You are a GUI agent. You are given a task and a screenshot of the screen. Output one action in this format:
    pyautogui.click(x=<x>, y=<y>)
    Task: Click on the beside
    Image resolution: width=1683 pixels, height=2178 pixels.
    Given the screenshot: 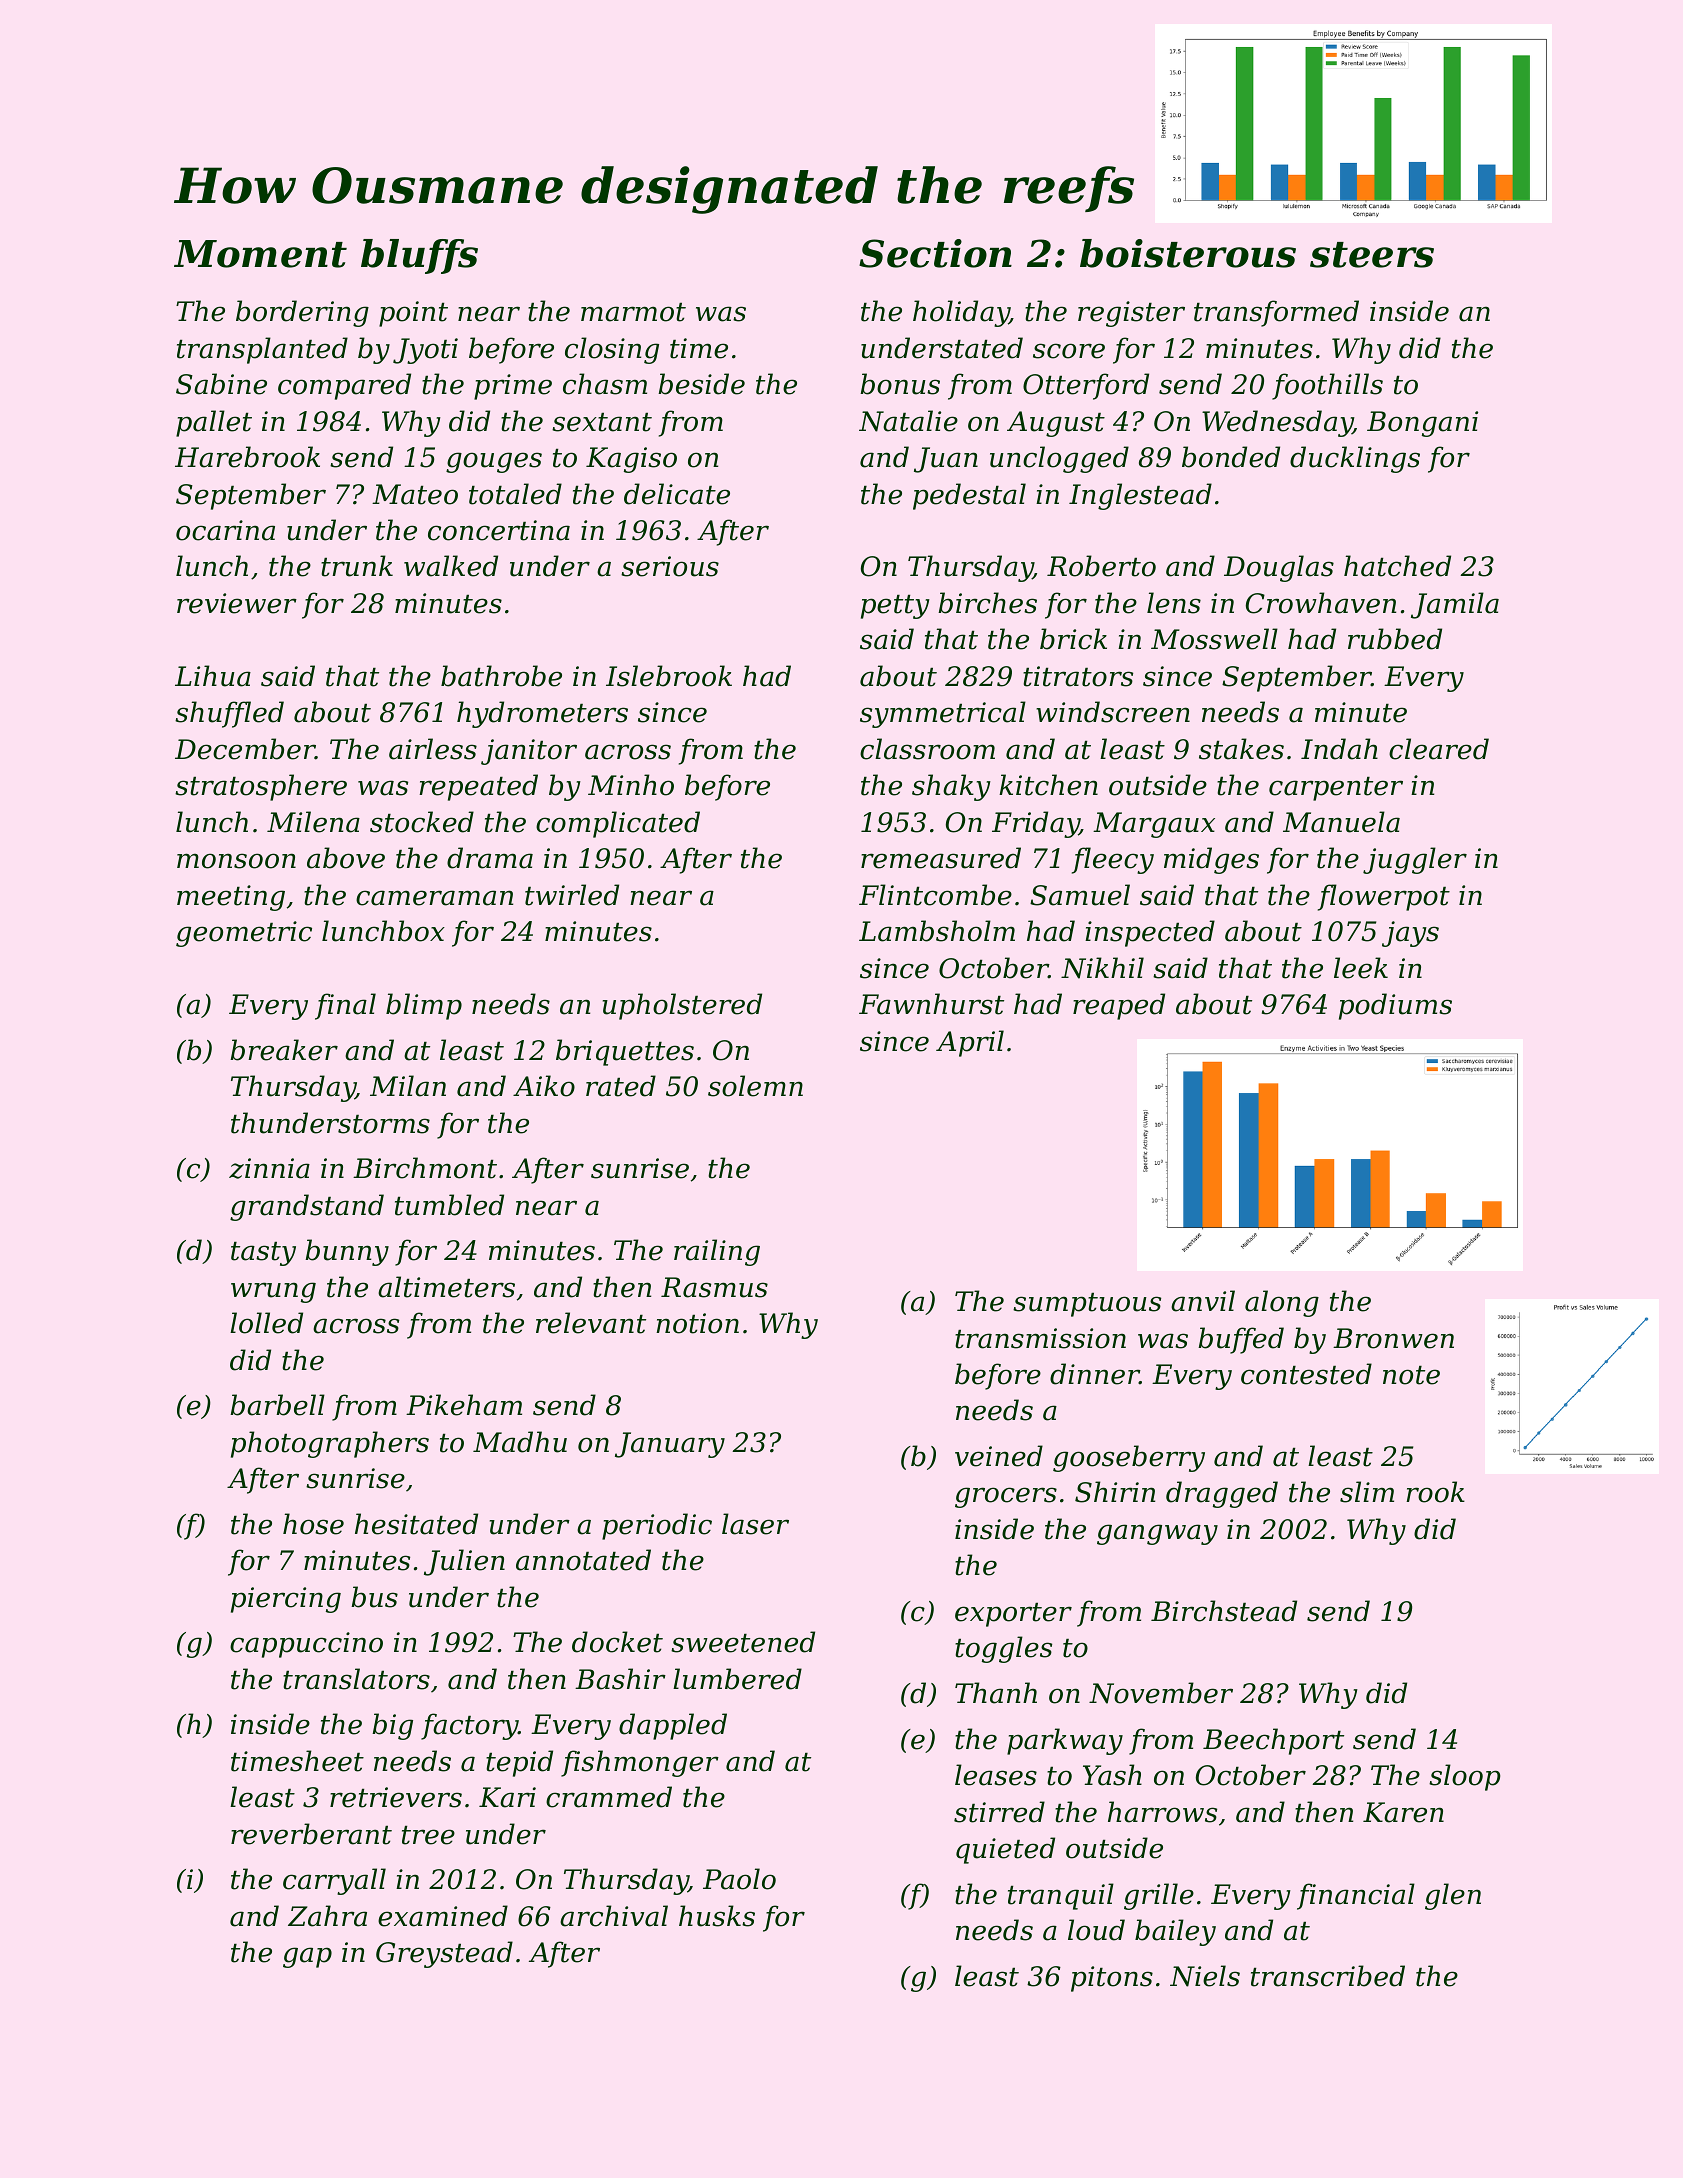 What is the action you would take?
    pyautogui.click(x=701, y=384)
